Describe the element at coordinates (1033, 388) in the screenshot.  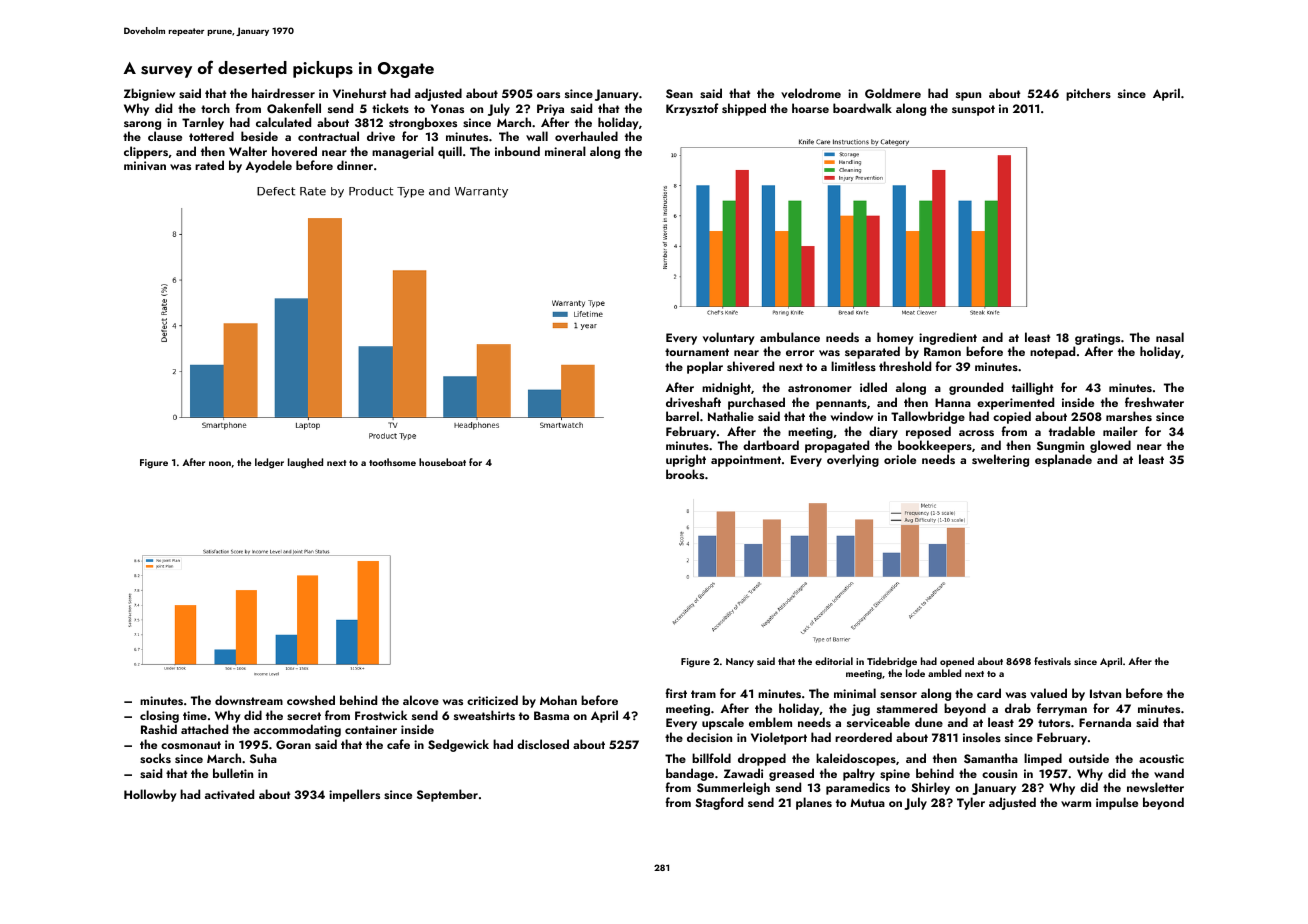
I see `taillight` at that location.
